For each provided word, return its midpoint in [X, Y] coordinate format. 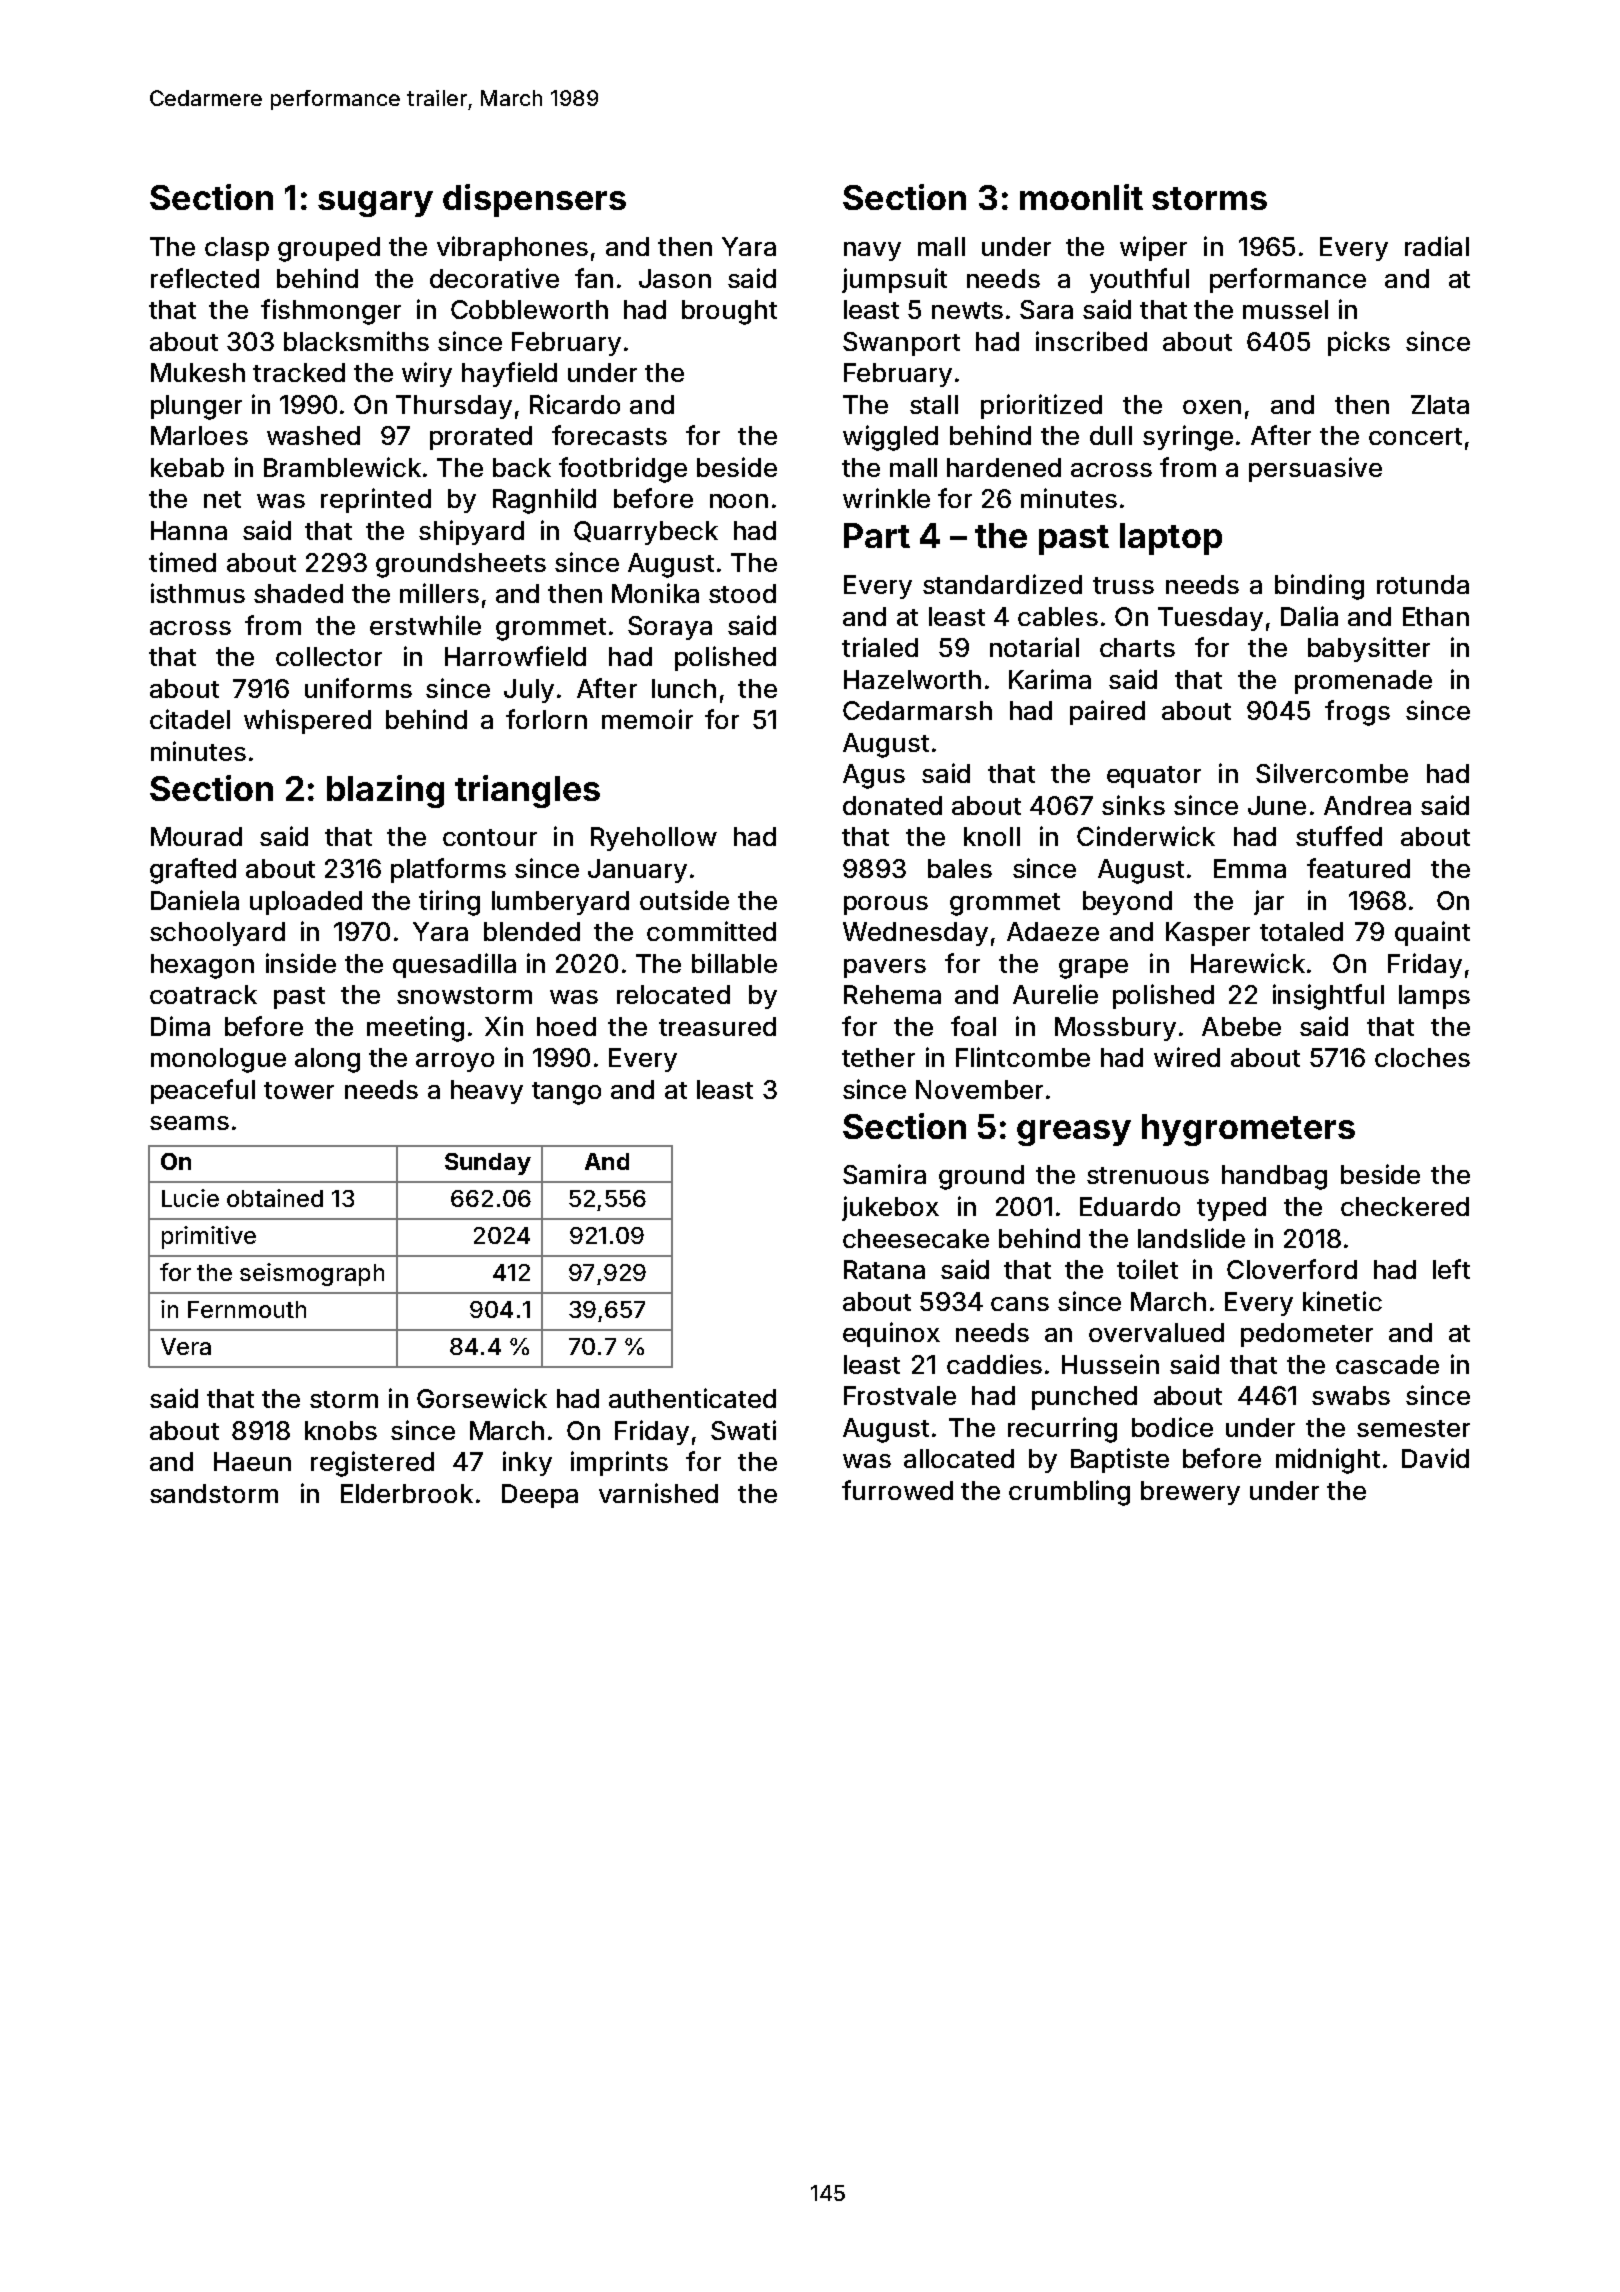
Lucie [190, 1198]
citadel [190, 719]
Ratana [884, 1269]
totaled [1301, 931]
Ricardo [575, 404]
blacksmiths [356, 341]
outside [684, 900]
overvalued [1156, 1332]
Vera [186, 1346]
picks [1359, 343]
